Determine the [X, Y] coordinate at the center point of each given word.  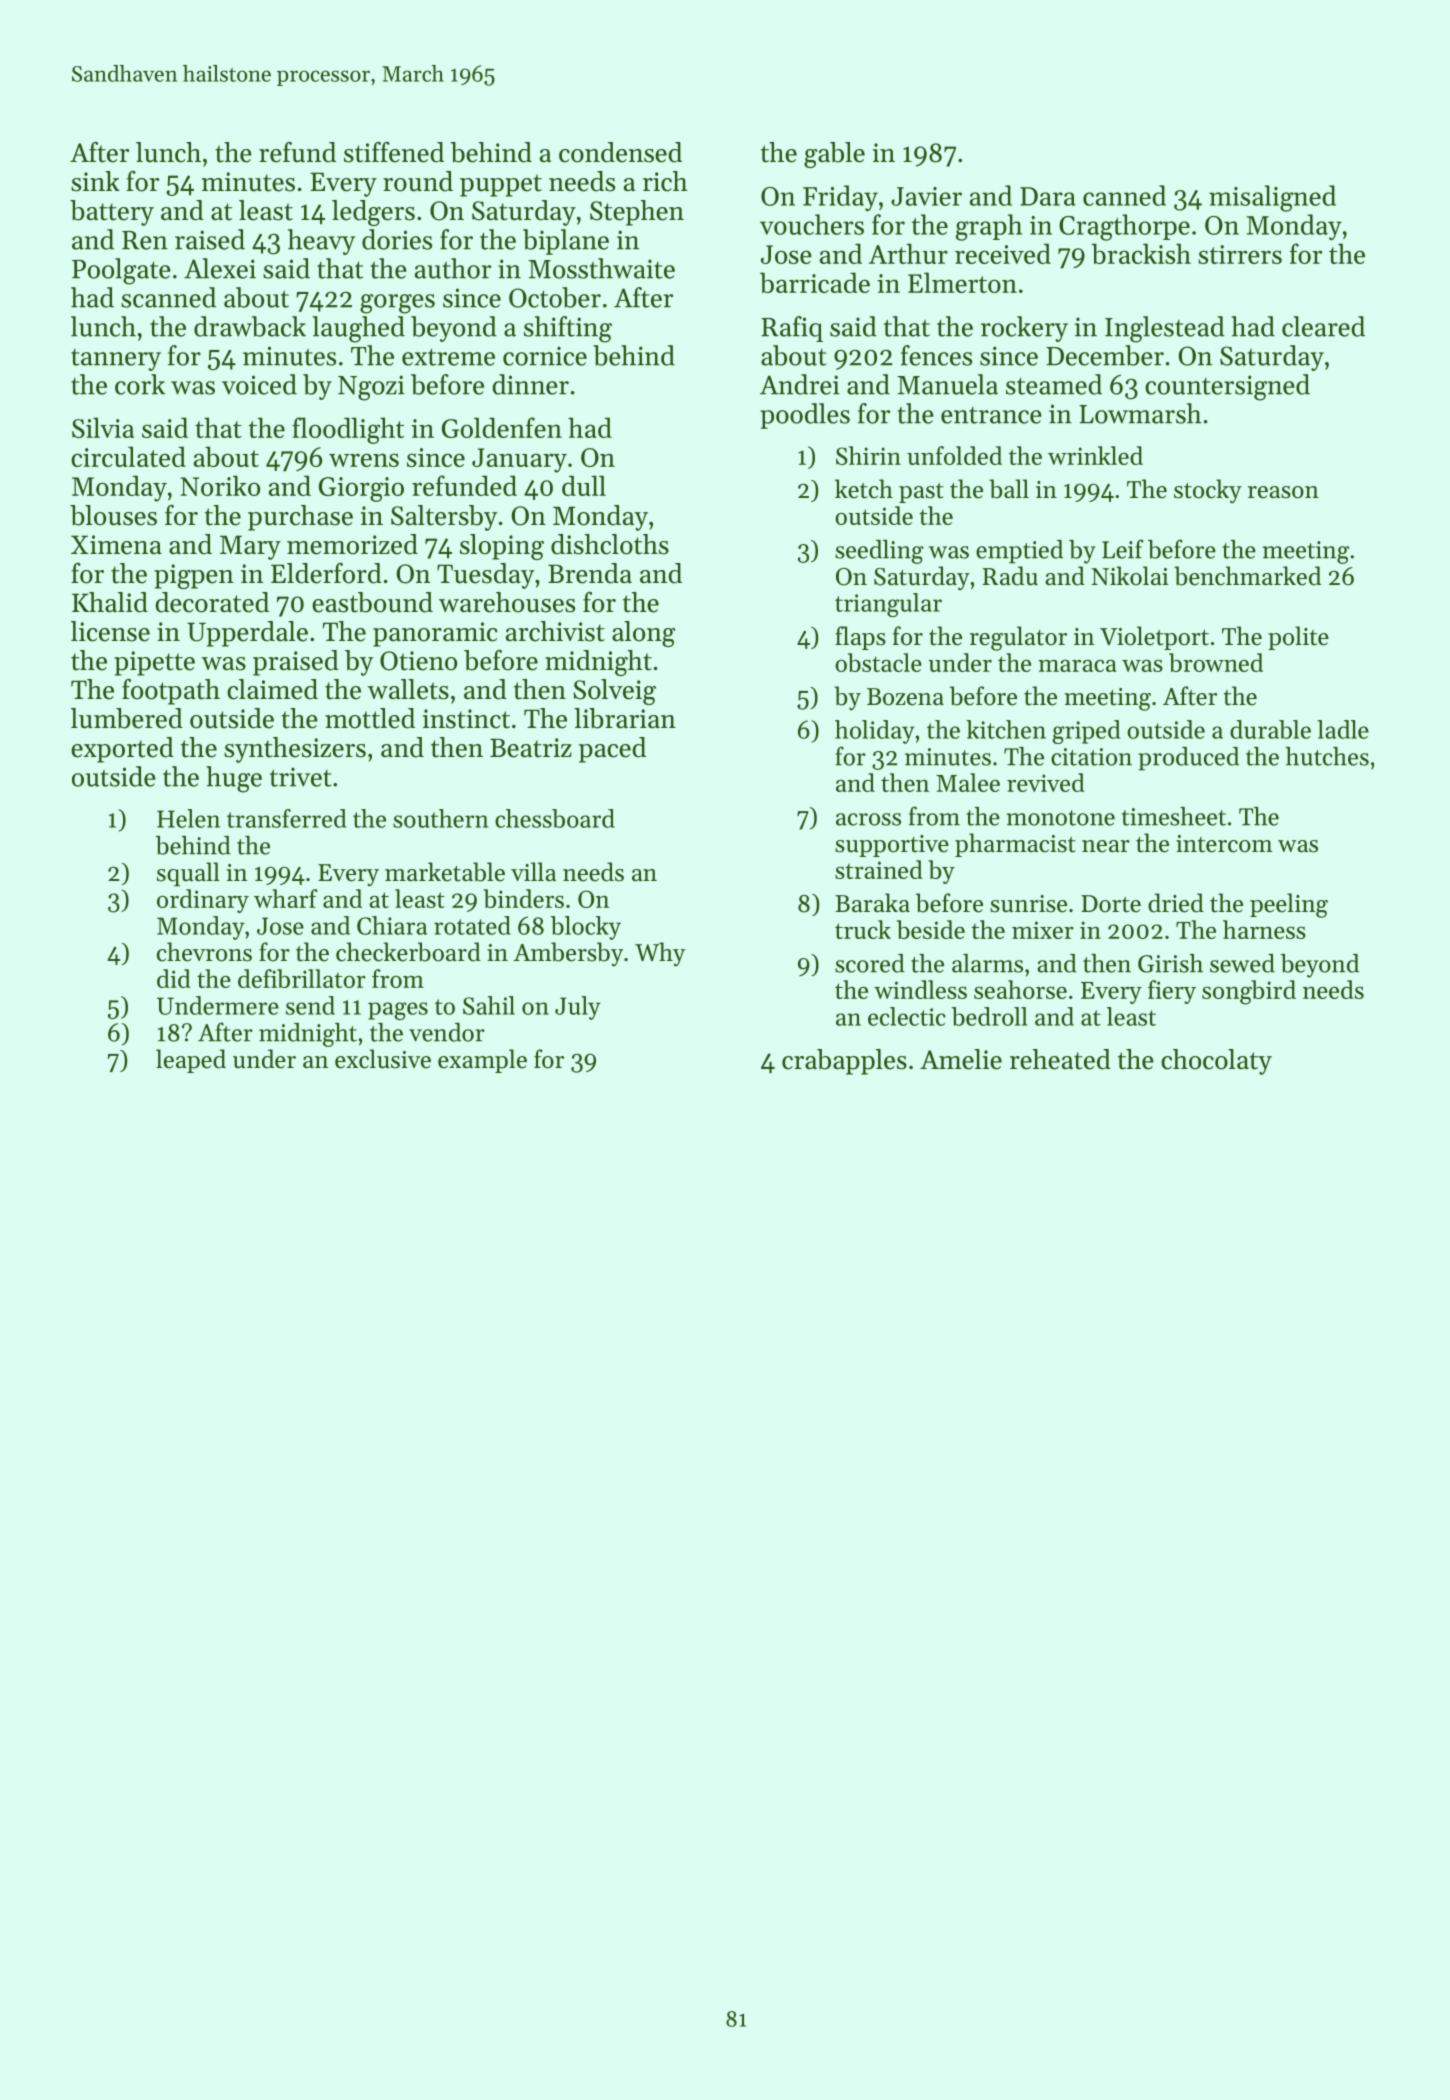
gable [834, 155]
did [174, 978]
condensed [620, 152]
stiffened [394, 152]
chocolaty [1216, 1062]
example [482, 1061]
